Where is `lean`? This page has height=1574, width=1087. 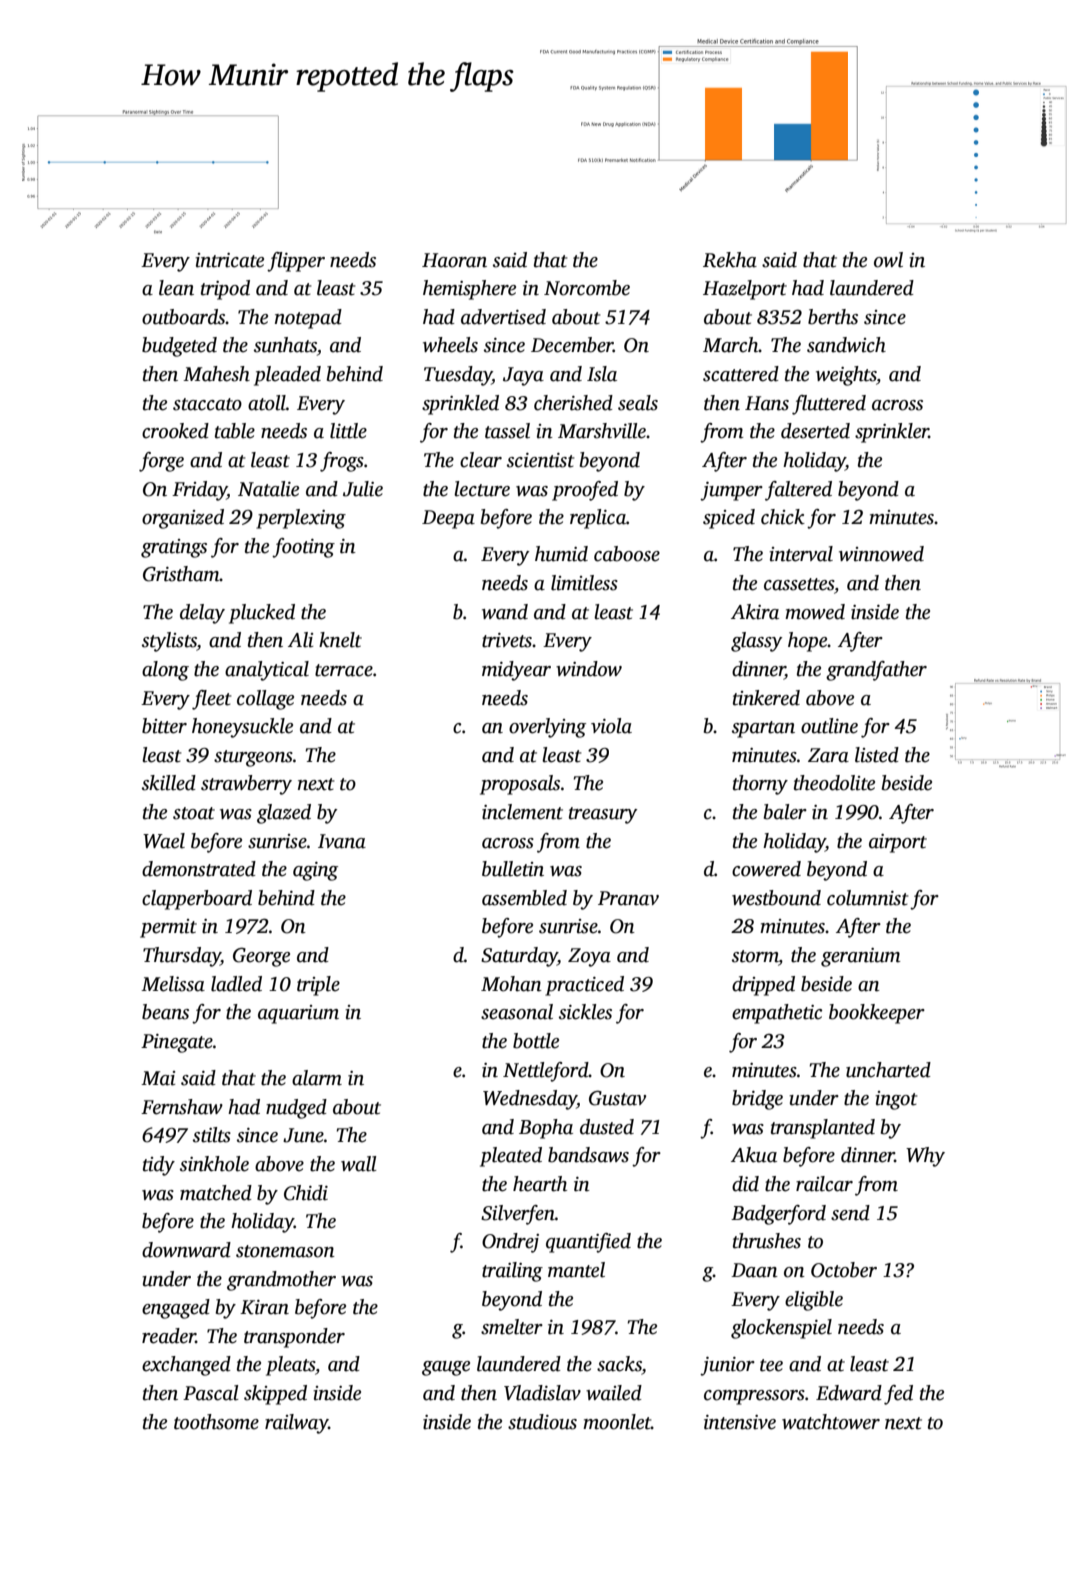 lean is located at coordinates (176, 288).
